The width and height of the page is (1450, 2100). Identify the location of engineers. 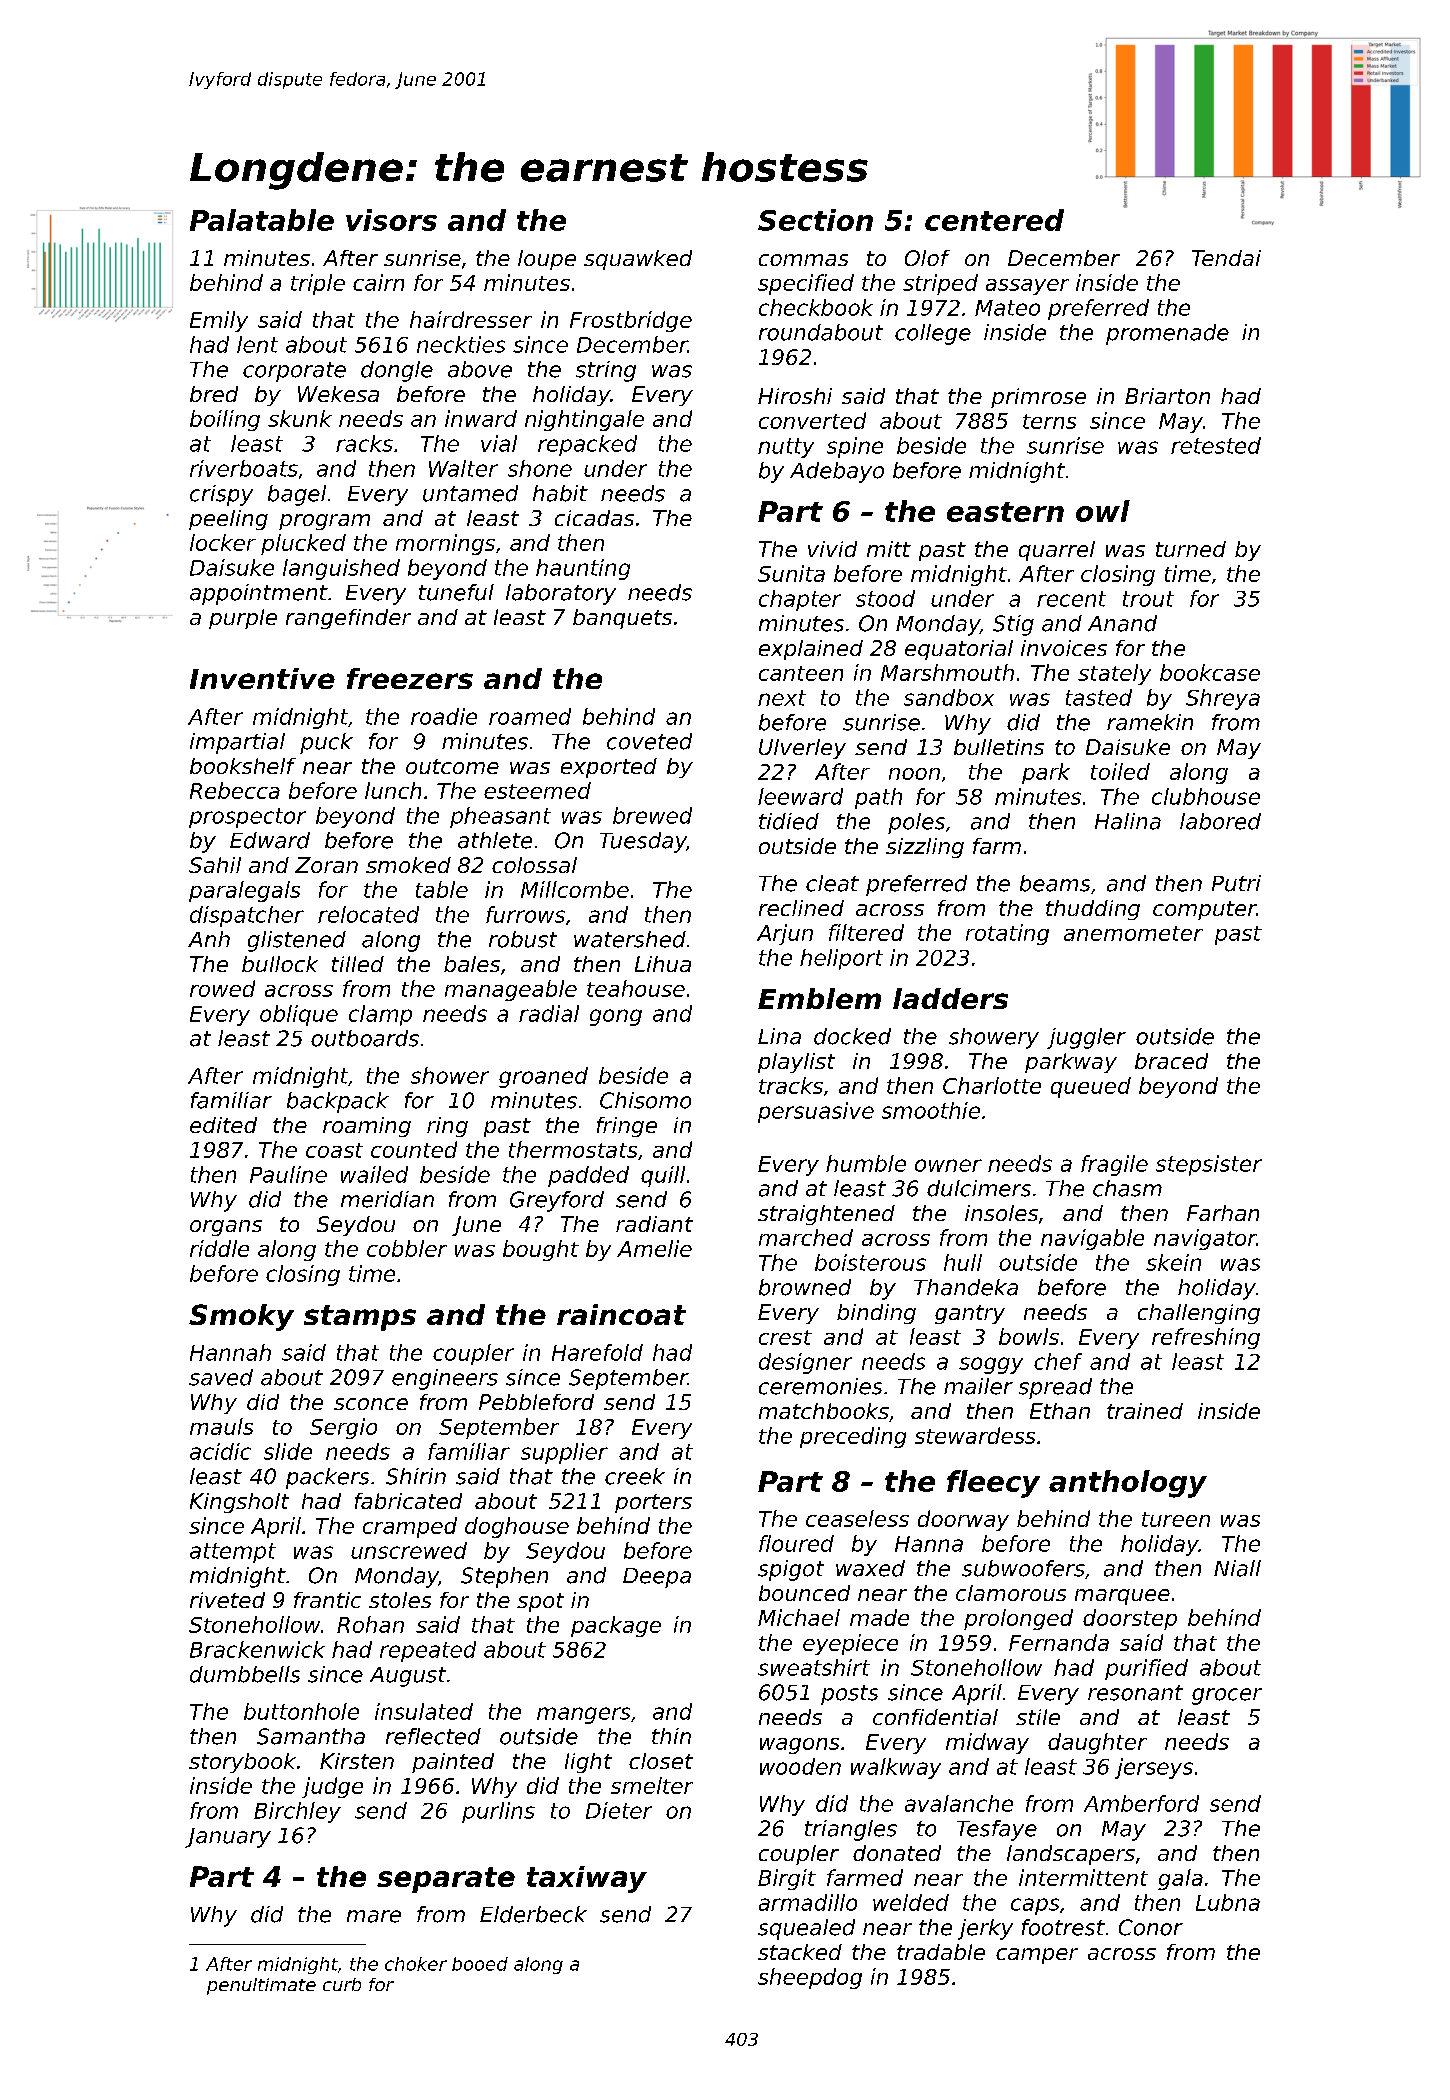
(445, 1379).
